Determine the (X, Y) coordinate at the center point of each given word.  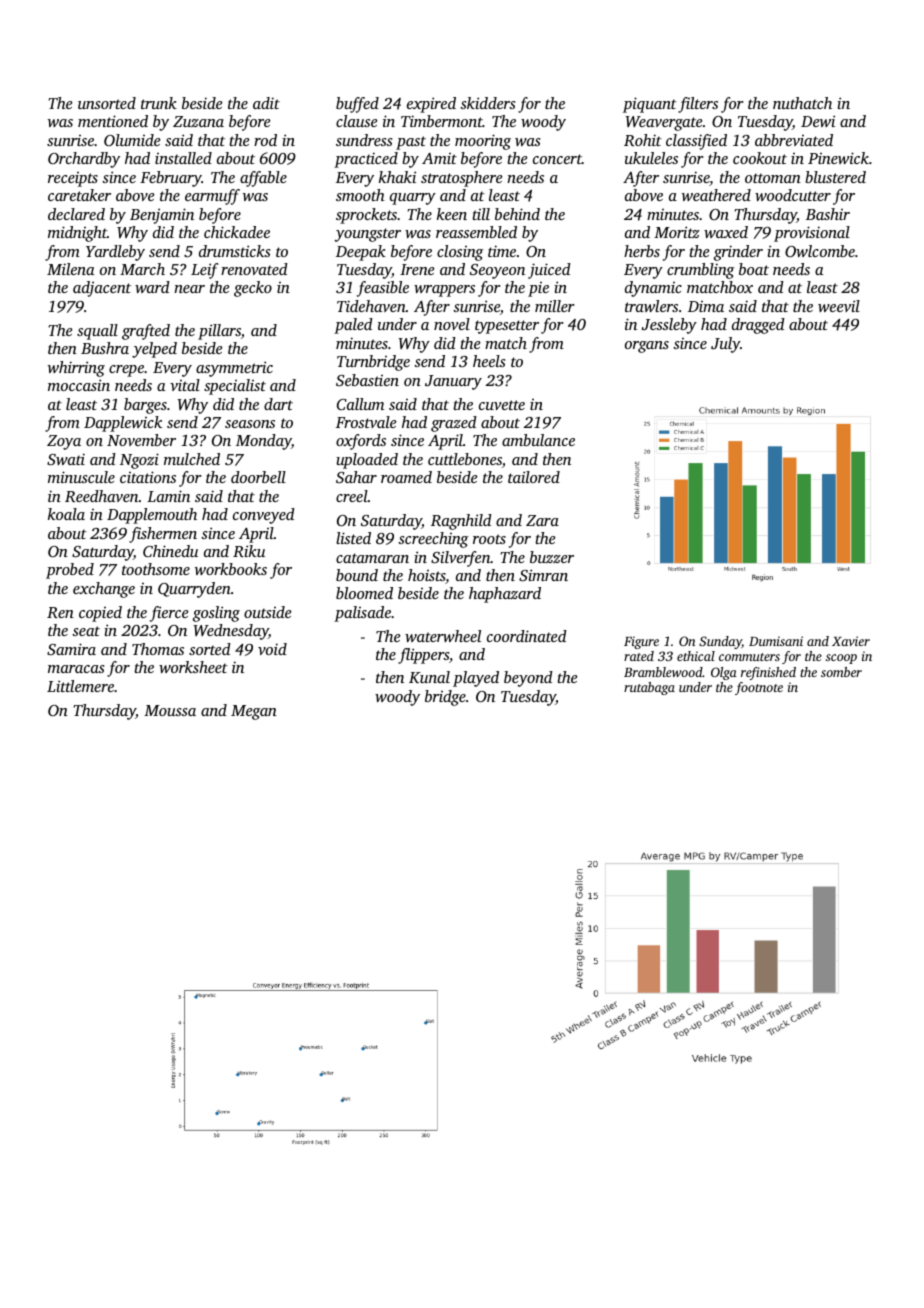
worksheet (193, 667)
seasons (250, 424)
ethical (696, 656)
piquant (650, 105)
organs (647, 347)
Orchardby (84, 160)
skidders (487, 103)
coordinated (527, 636)
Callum (360, 404)
